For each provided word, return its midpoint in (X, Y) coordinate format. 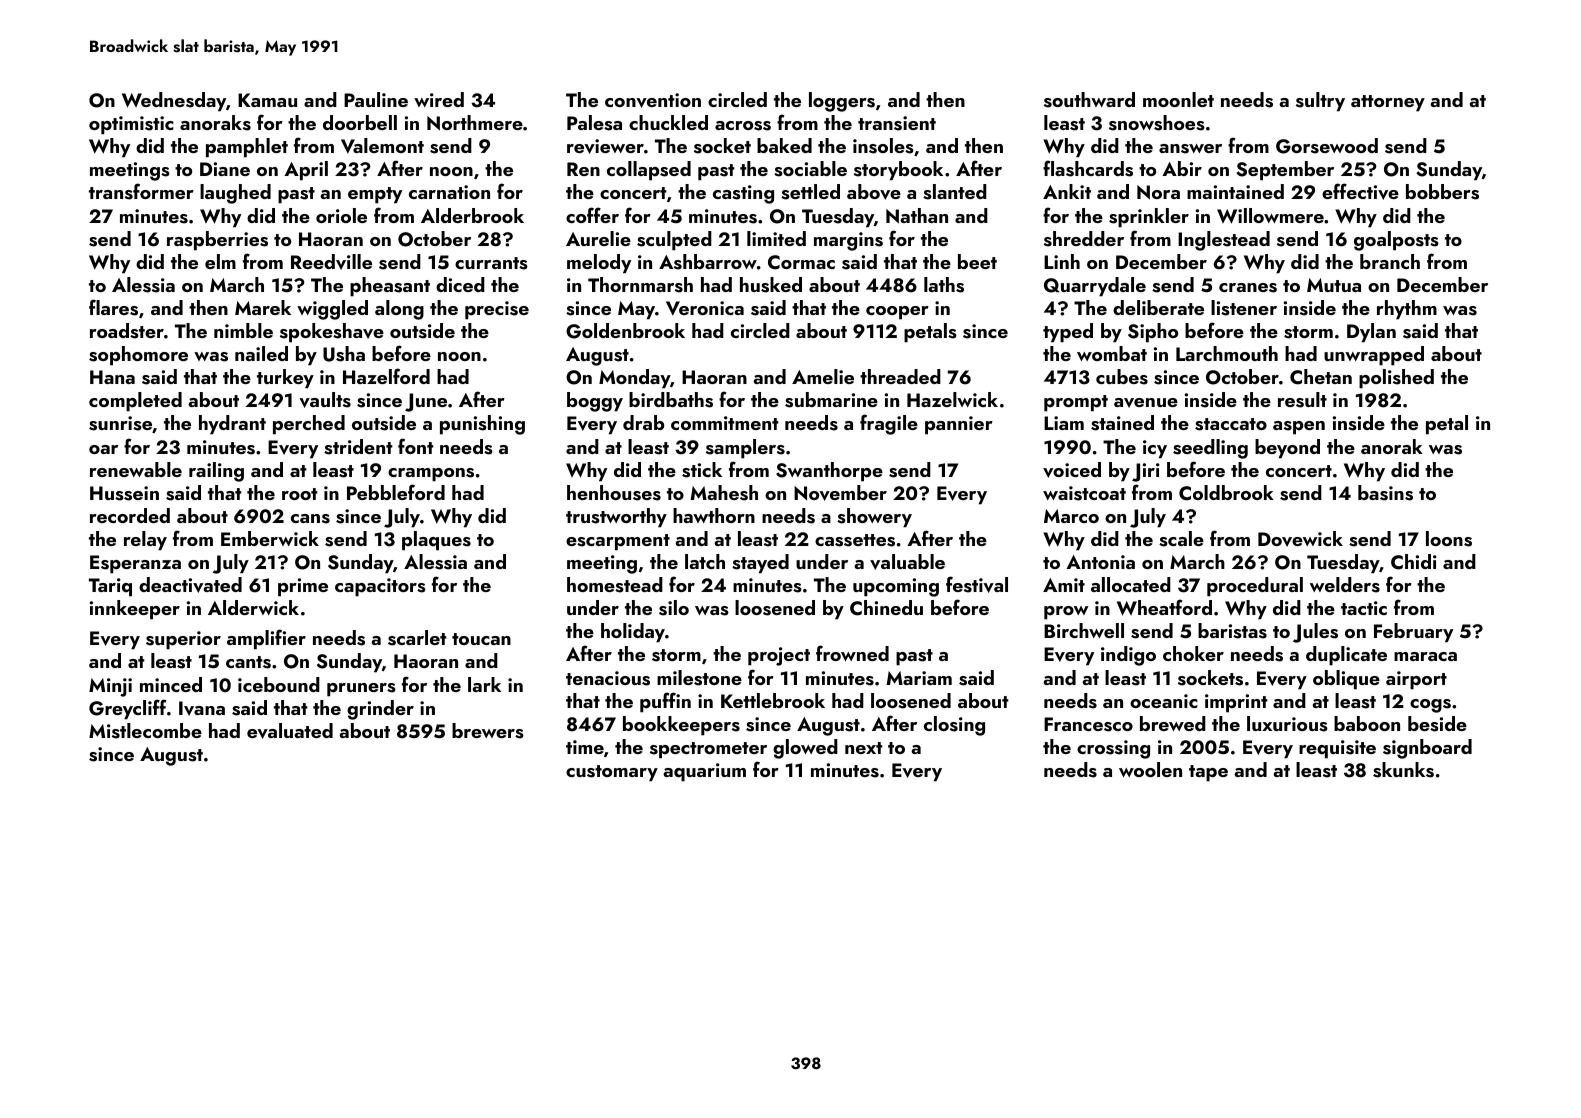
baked (784, 145)
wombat (1112, 353)
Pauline (376, 99)
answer (1190, 149)
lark (484, 684)
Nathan (917, 216)
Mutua (1334, 285)
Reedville (331, 262)
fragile (889, 424)
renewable (136, 469)
